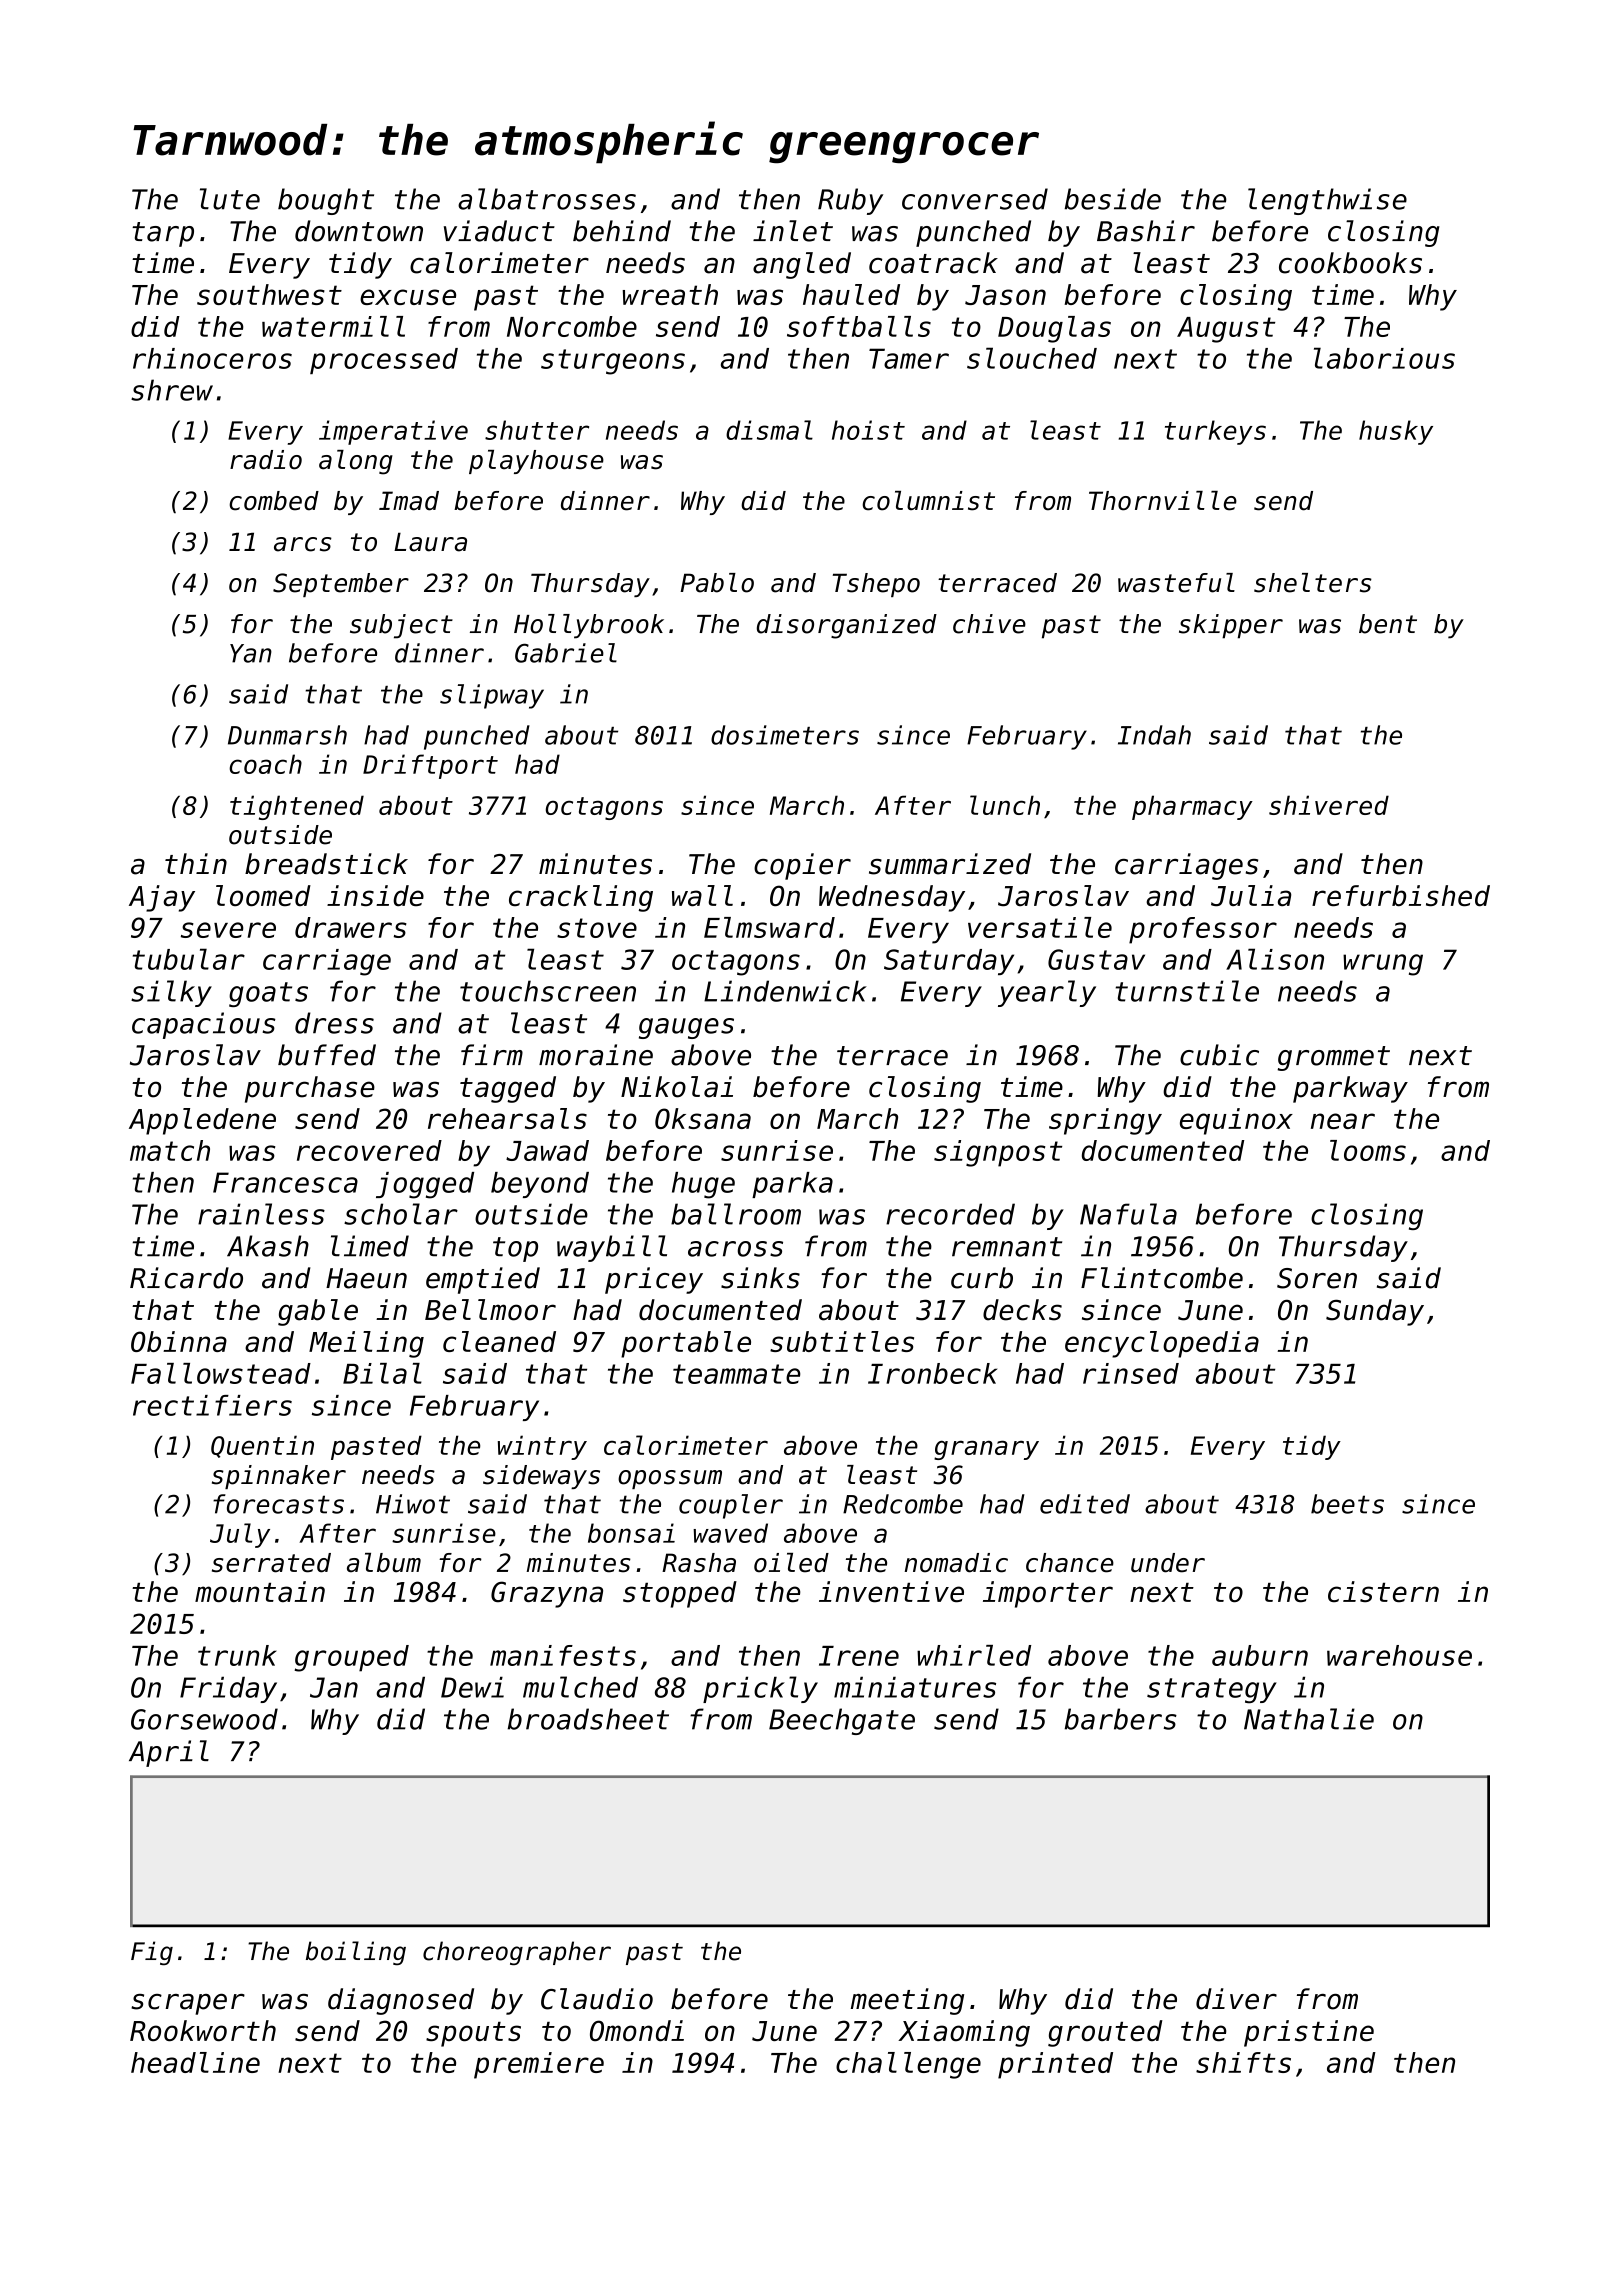 The height and width of the page is (2292, 1620). What do you see at coordinates (1192, 807) in the page?
I see `pharmacy` at bounding box center [1192, 807].
